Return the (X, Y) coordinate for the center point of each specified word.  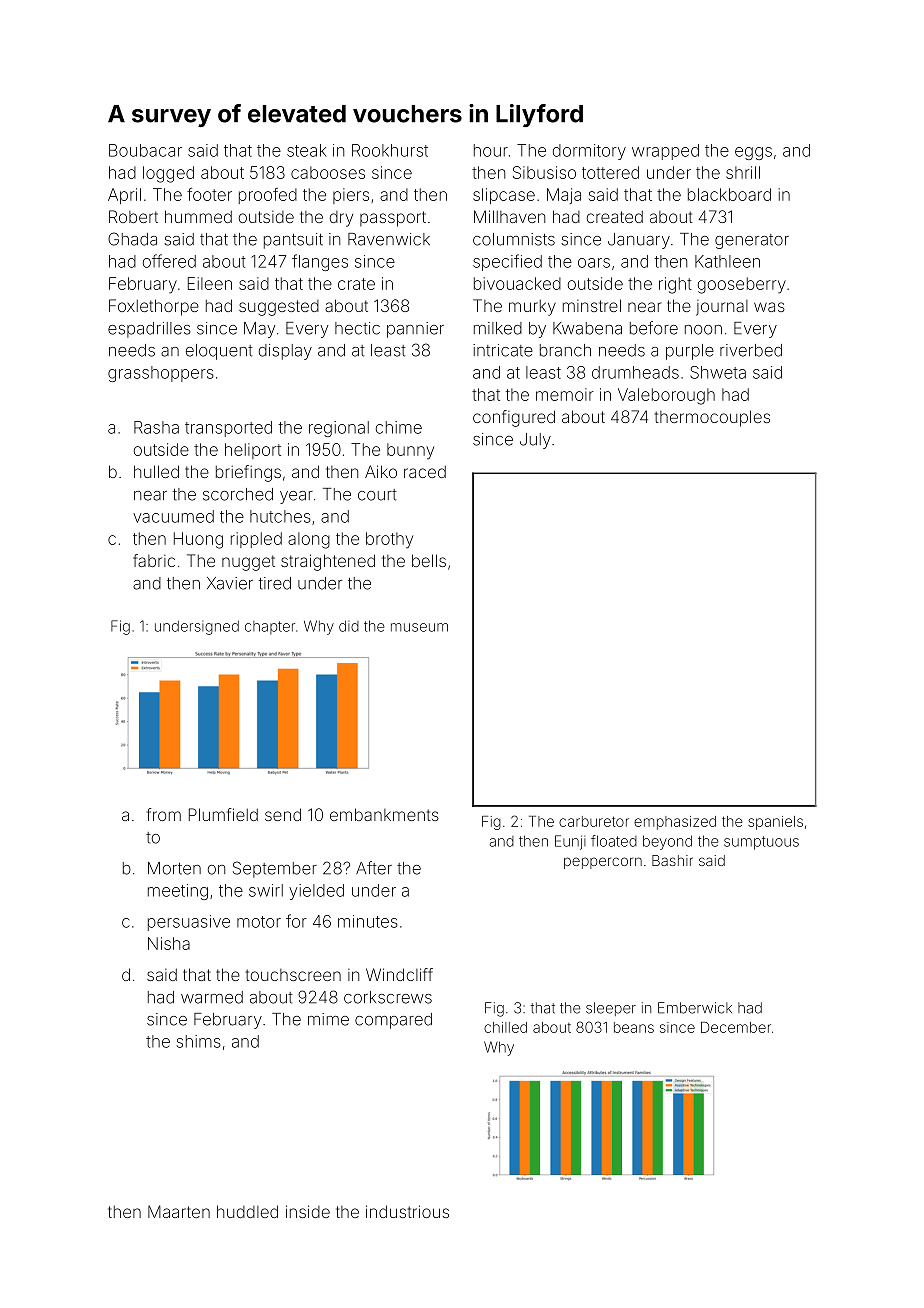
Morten (174, 868)
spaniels (775, 823)
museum (419, 627)
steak (307, 150)
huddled (247, 1211)
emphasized (675, 823)
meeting (178, 892)
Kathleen (727, 261)
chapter (270, 627)
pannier (415, 330)
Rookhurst (390, 150)
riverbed (751, 350)
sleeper (611, 1009)
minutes (368, 921)
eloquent (219, 352)
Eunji (570, 842)
